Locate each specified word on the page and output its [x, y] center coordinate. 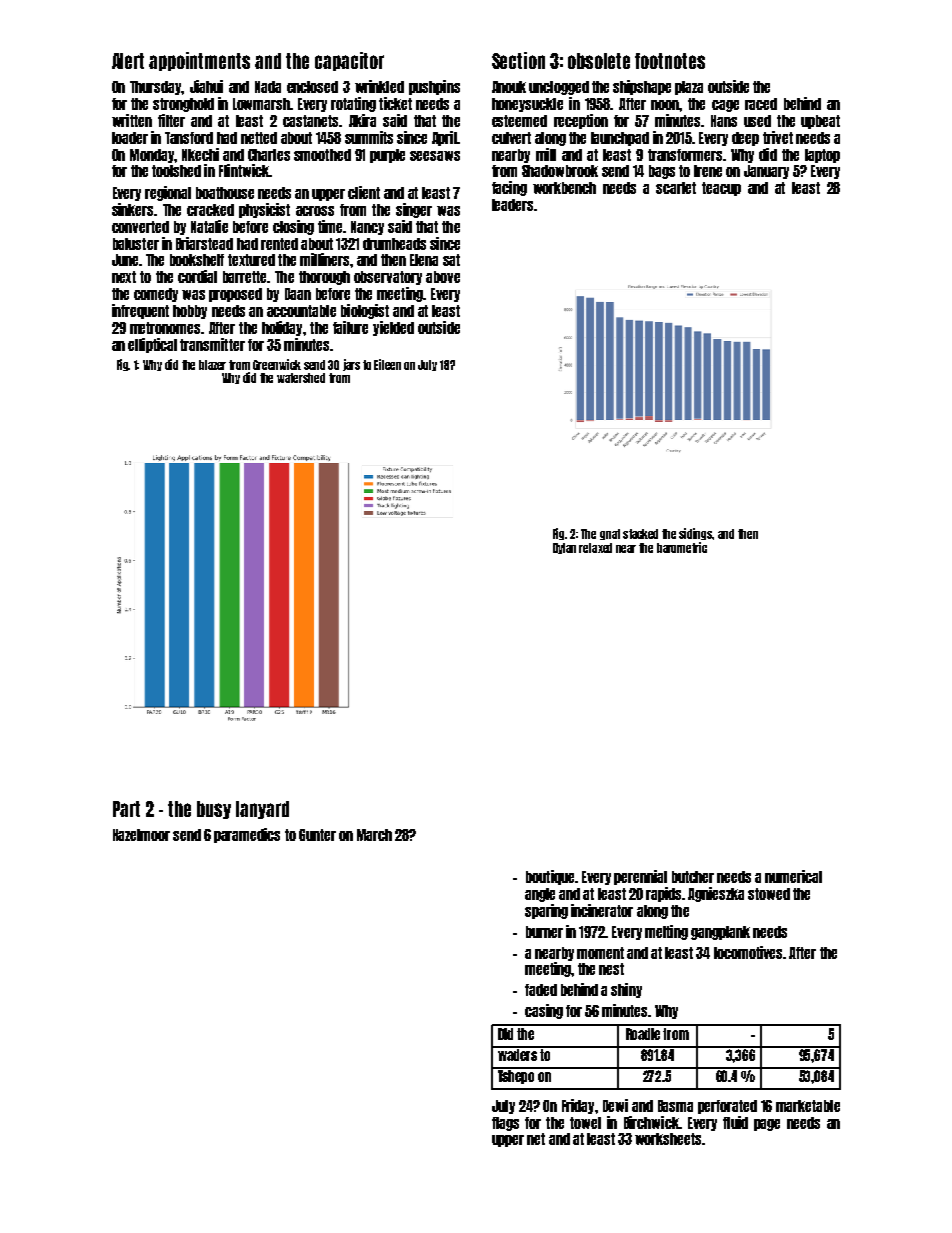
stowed [769, 894]
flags [505, 1124]
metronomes [165, 328]
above [443, 277]
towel [585, 1123]
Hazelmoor [141, 835]
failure [350, 327]
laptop [822, 156]
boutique [550, 877]
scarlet [676, 188]
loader [130, 138]
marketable [808, 1106]
